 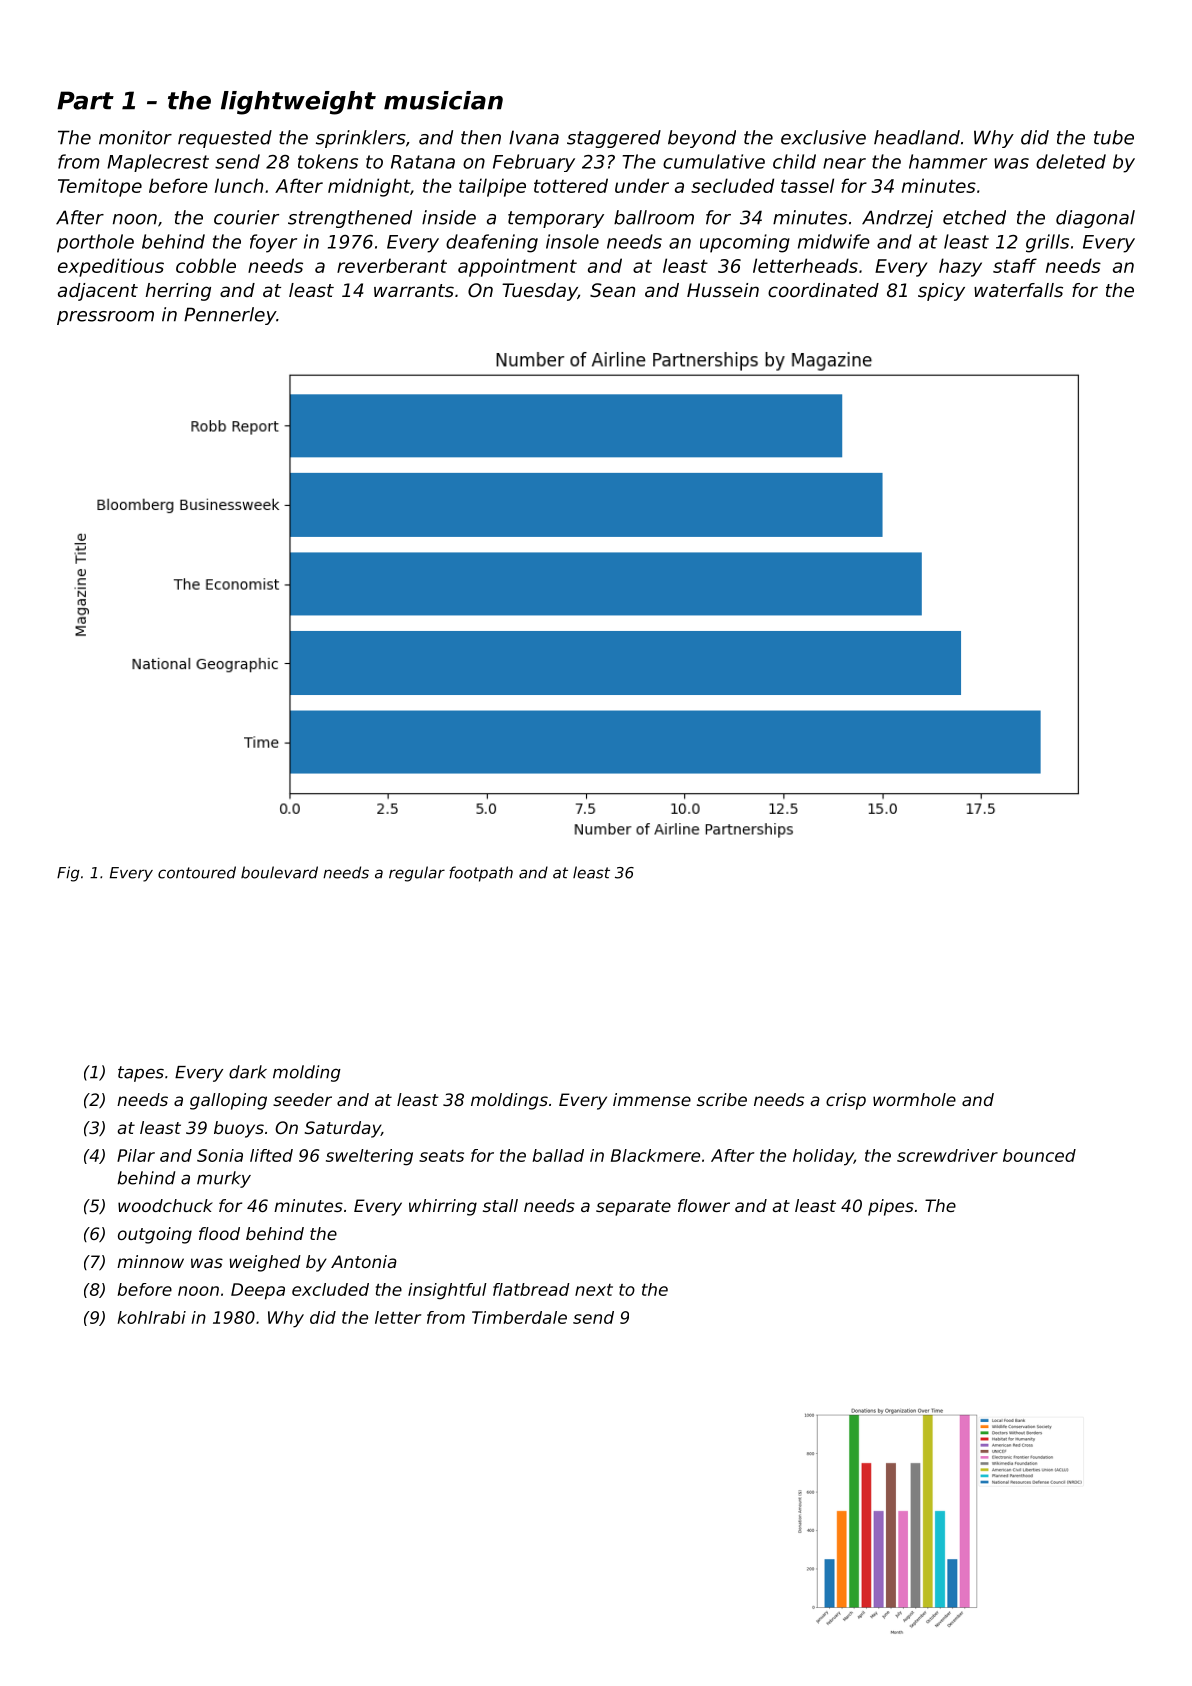 I want to click on footpath, so click(x=481, y=874).
